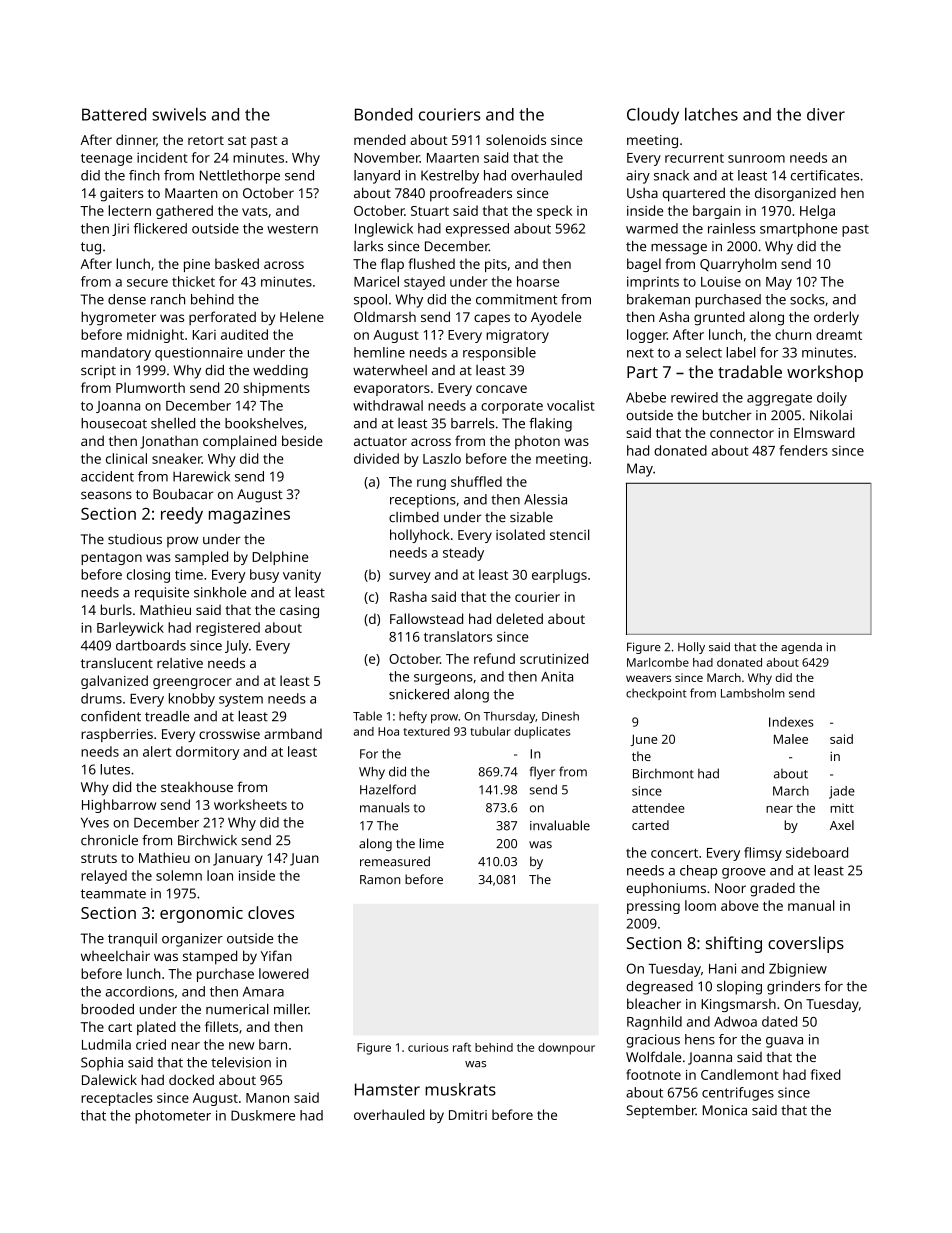  What do you see at coordinates (431, 843) in the page?
I see `lime` at bounding box center [431, 843].
